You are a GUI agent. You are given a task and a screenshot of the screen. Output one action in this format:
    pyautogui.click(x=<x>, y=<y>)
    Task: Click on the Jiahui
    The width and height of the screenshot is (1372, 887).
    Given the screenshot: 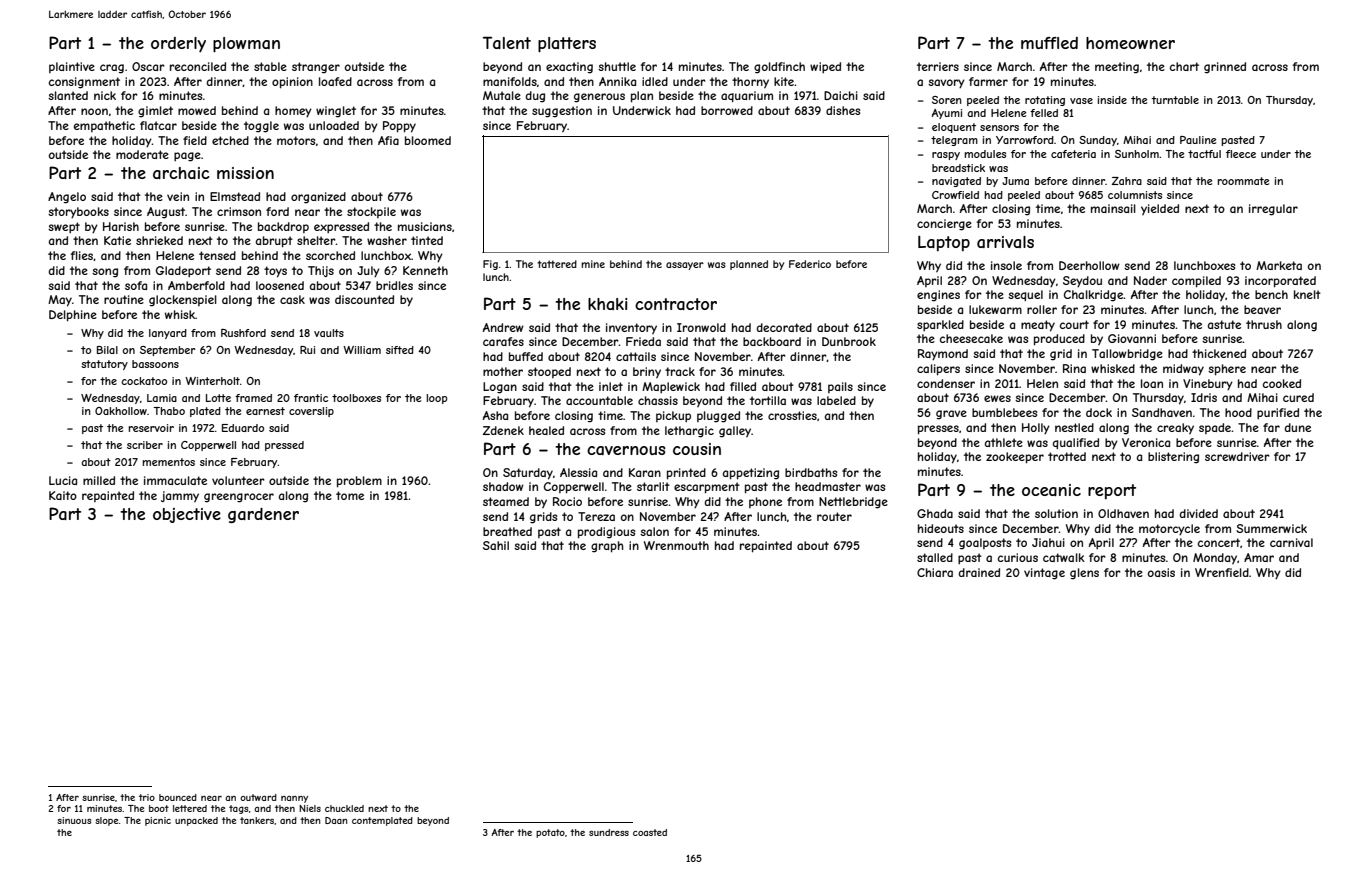 What is the action you would take?
    pyautogui.click(x=1048, y=542)
